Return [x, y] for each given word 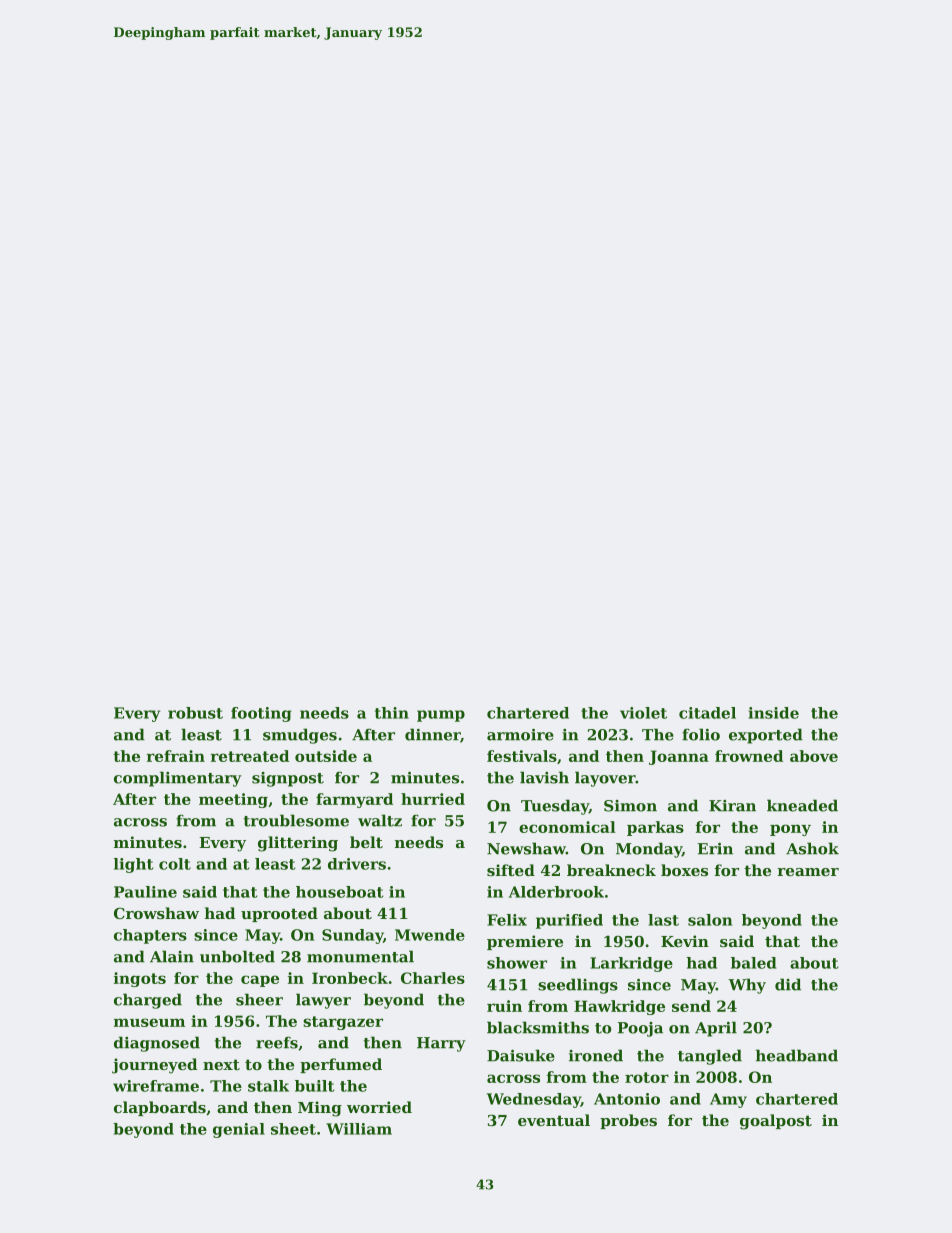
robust [195, 713]
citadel [707, 713]
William [359, 1129]
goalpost [776, 1122]
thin [392, 713]
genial [239, 1130]
